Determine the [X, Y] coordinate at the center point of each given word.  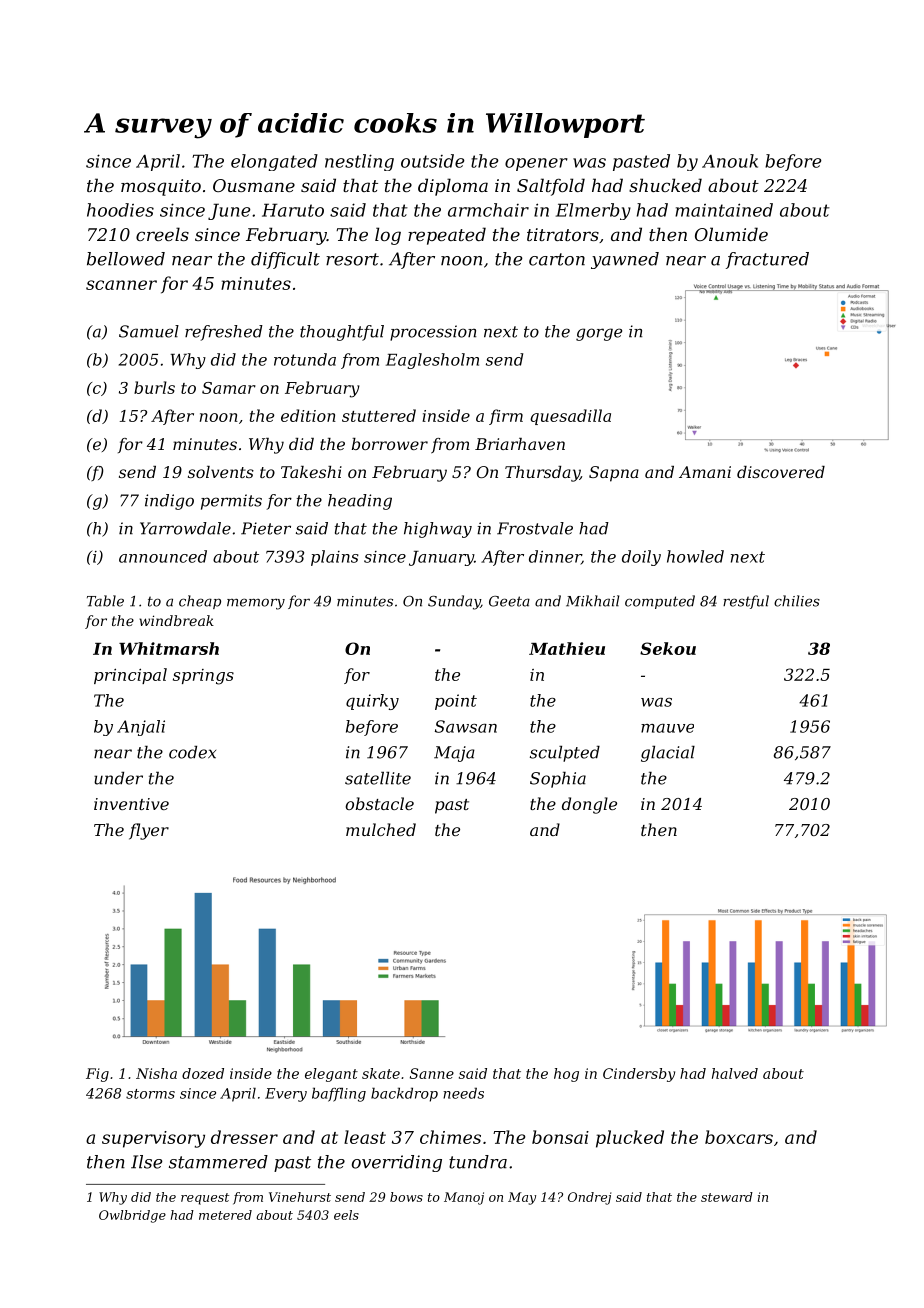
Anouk [730, 161]
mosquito [161, 187]
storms [150, 1094]
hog [566, 1075]
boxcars [739, 1137]
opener [536, 164]
